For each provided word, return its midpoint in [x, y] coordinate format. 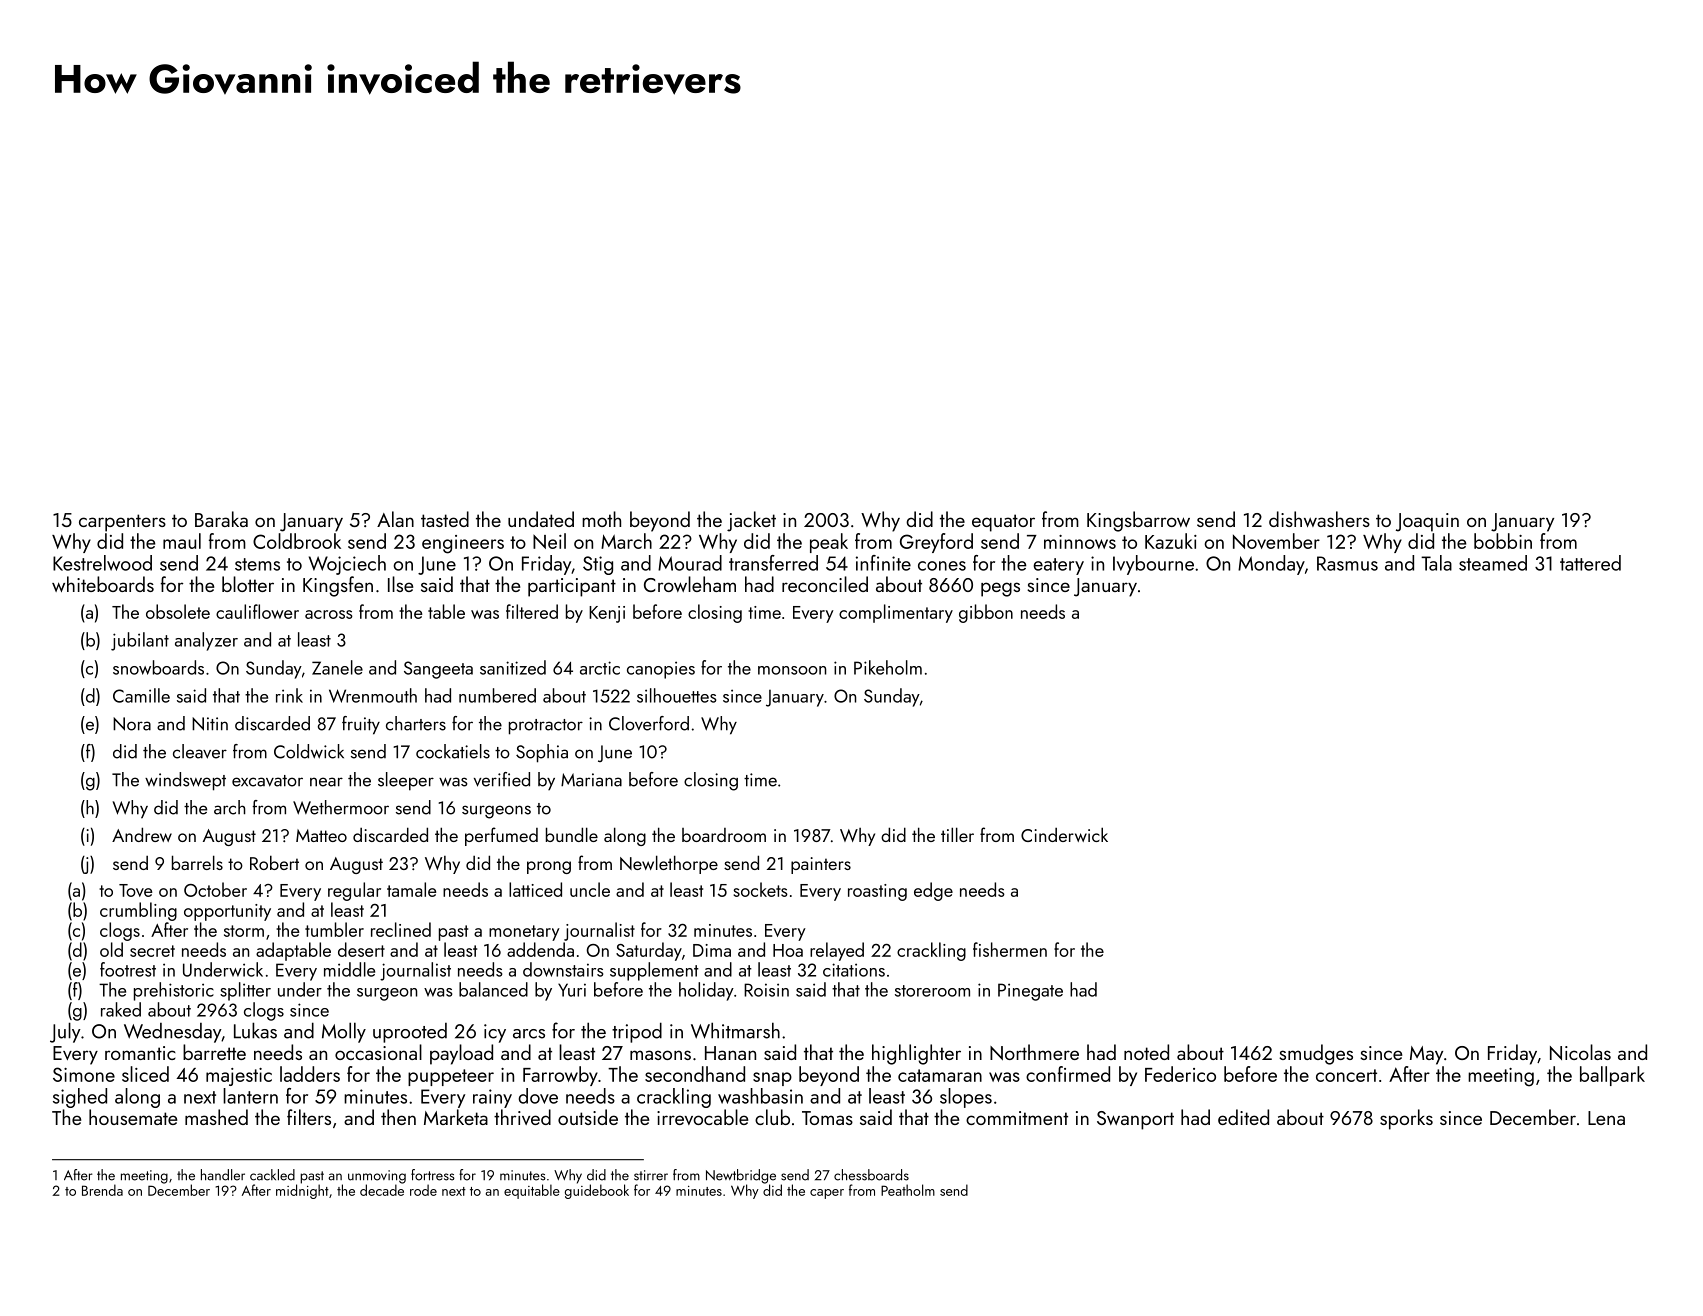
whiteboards [103, 584]
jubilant [140, 641]
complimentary [896, 613]
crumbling [138, 911]
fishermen [1010, 949]
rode [423, 1190]
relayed [837, 951]
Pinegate [1030, 992]
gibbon [986, 613]
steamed [1493, 563]
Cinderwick [1064, 834]
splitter [245, 991]
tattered [1590, 563]
